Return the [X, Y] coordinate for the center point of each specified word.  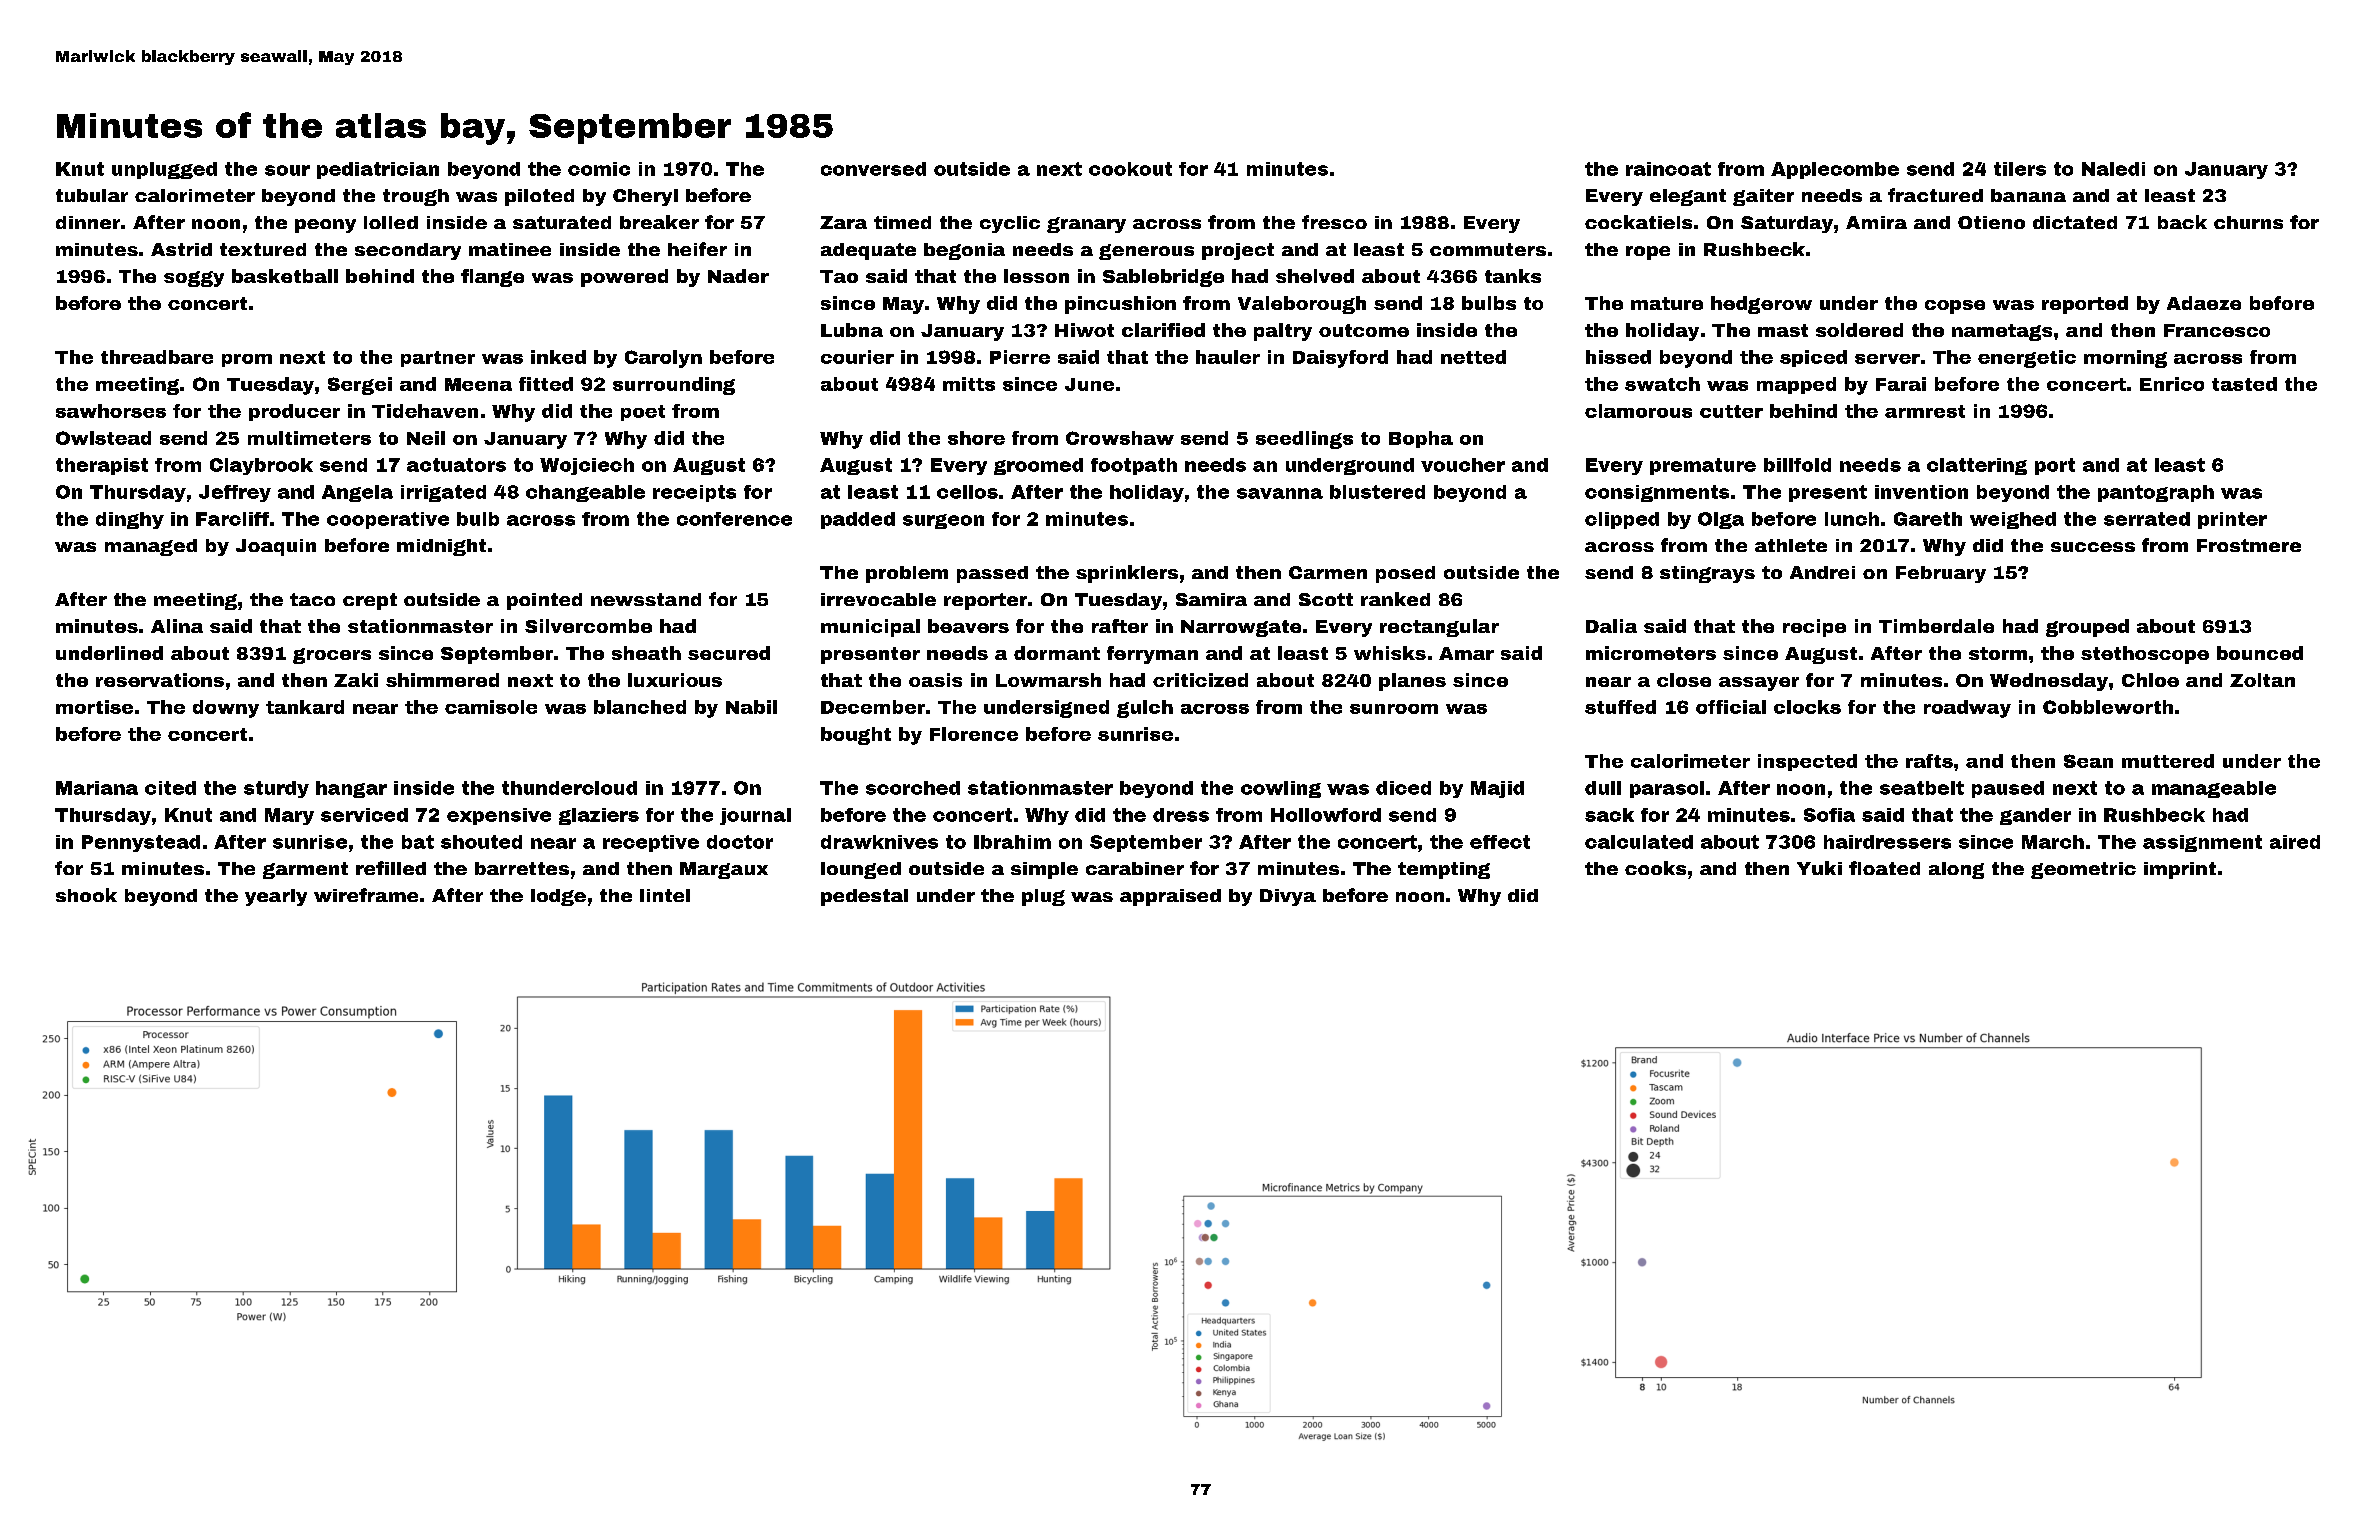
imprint [2180, 870]
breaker [659, 222]
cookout [1130, 169]
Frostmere [2249, 545]
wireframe [366, 895]
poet [643, 413]
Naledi [2113, 169]
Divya [1288, 897]
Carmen [1328, 572]
